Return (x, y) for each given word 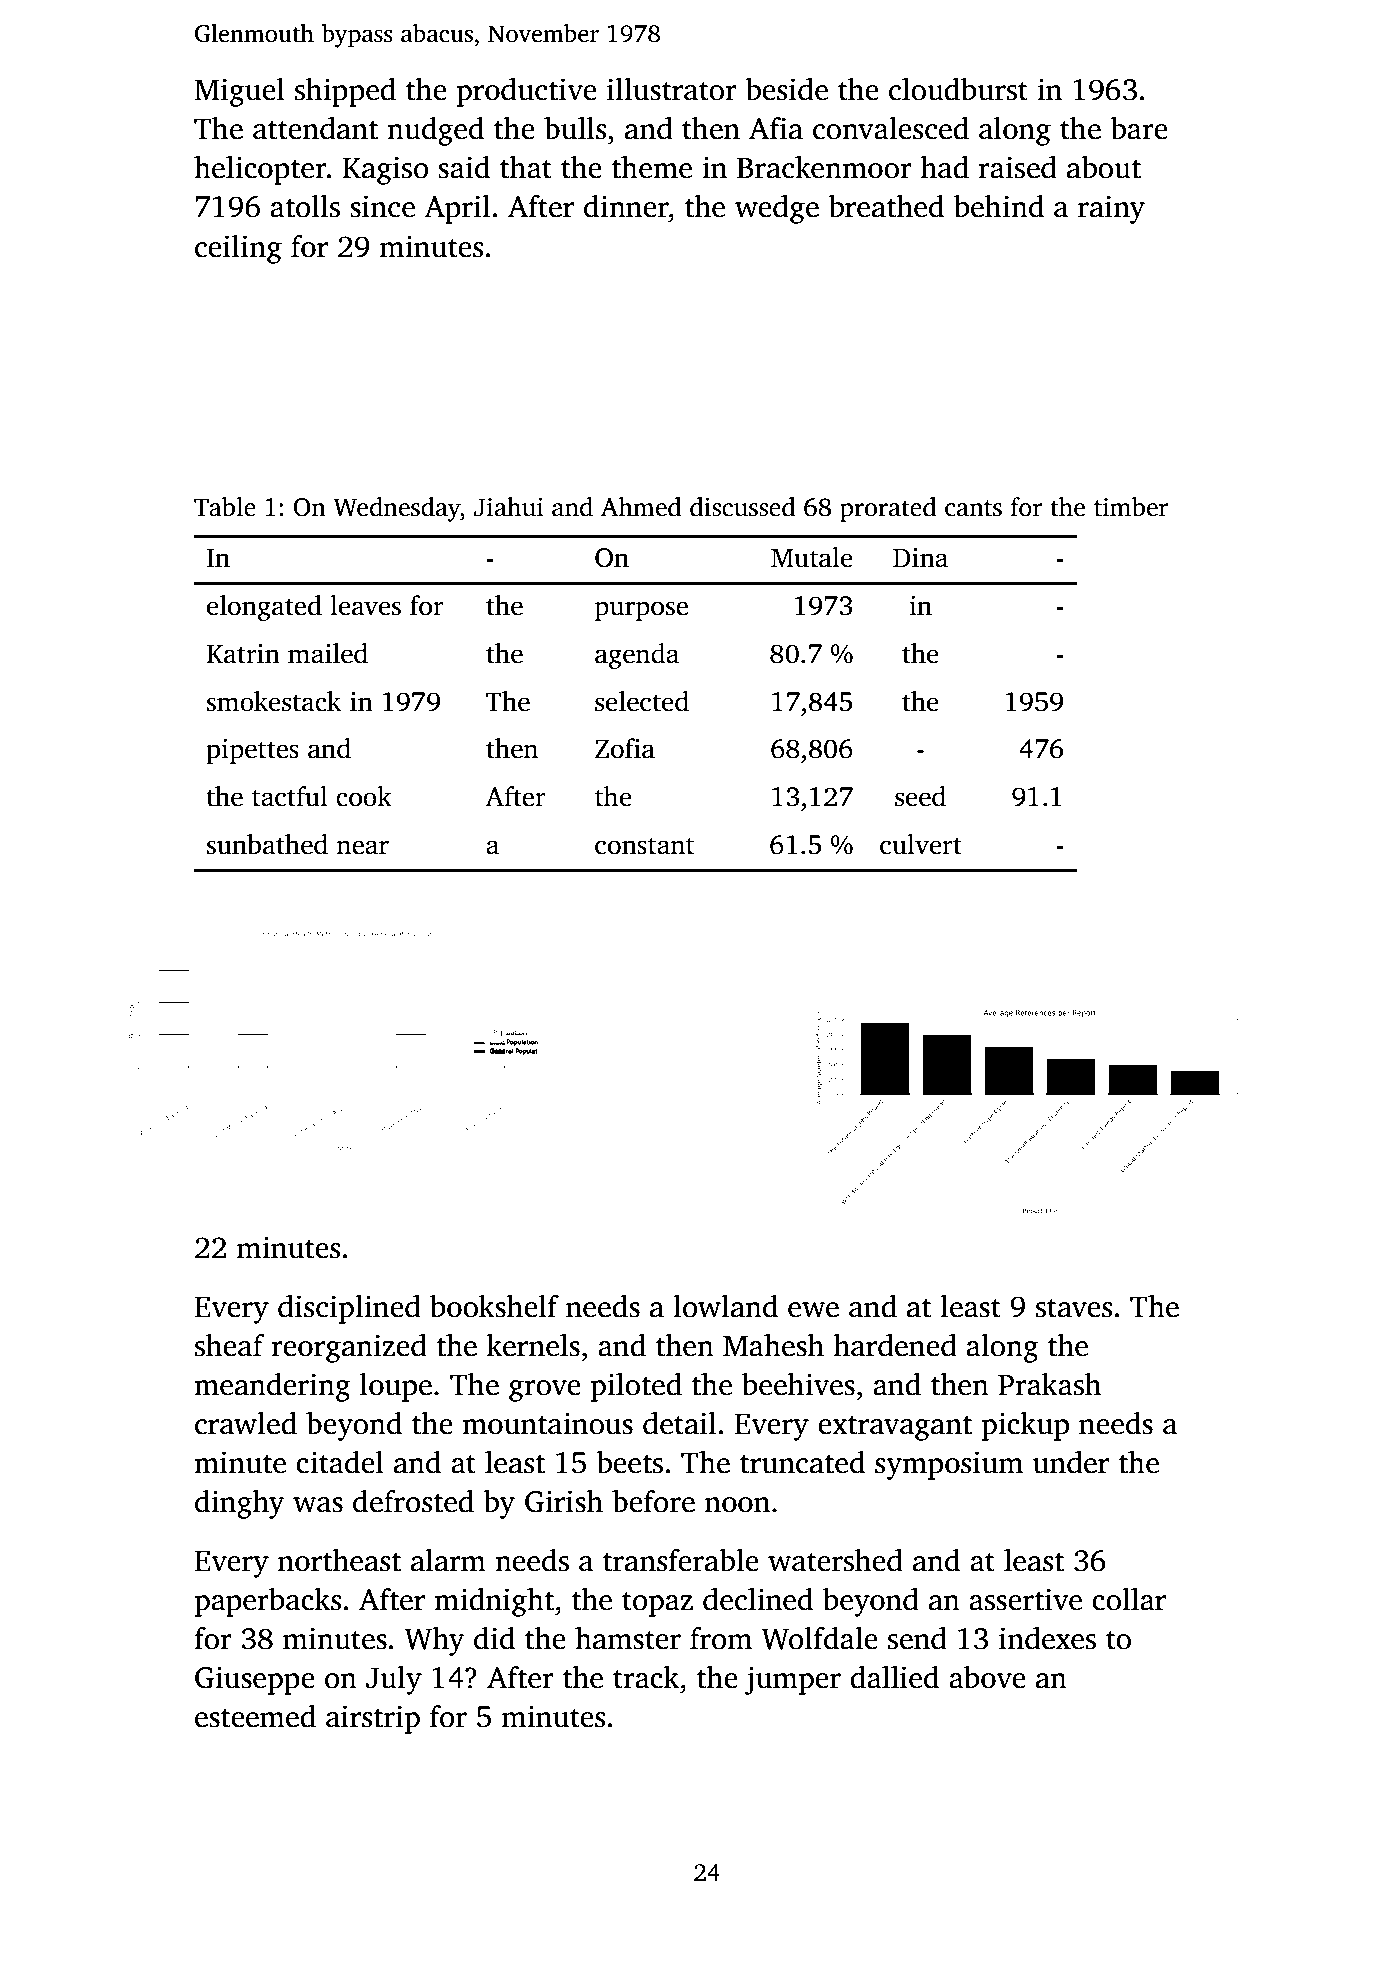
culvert (921, 844)
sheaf (230, 1345)
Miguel (240, 92)
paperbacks (268, 1602)
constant (644, 846)
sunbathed (267, 844)
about (1104, 167)
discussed (742, 507)
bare (1139, 128)
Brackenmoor (824, 167)
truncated (802, 1462)
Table (225, 507)
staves (1074, 1308)
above (987, 1677)
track (646, 1677)
